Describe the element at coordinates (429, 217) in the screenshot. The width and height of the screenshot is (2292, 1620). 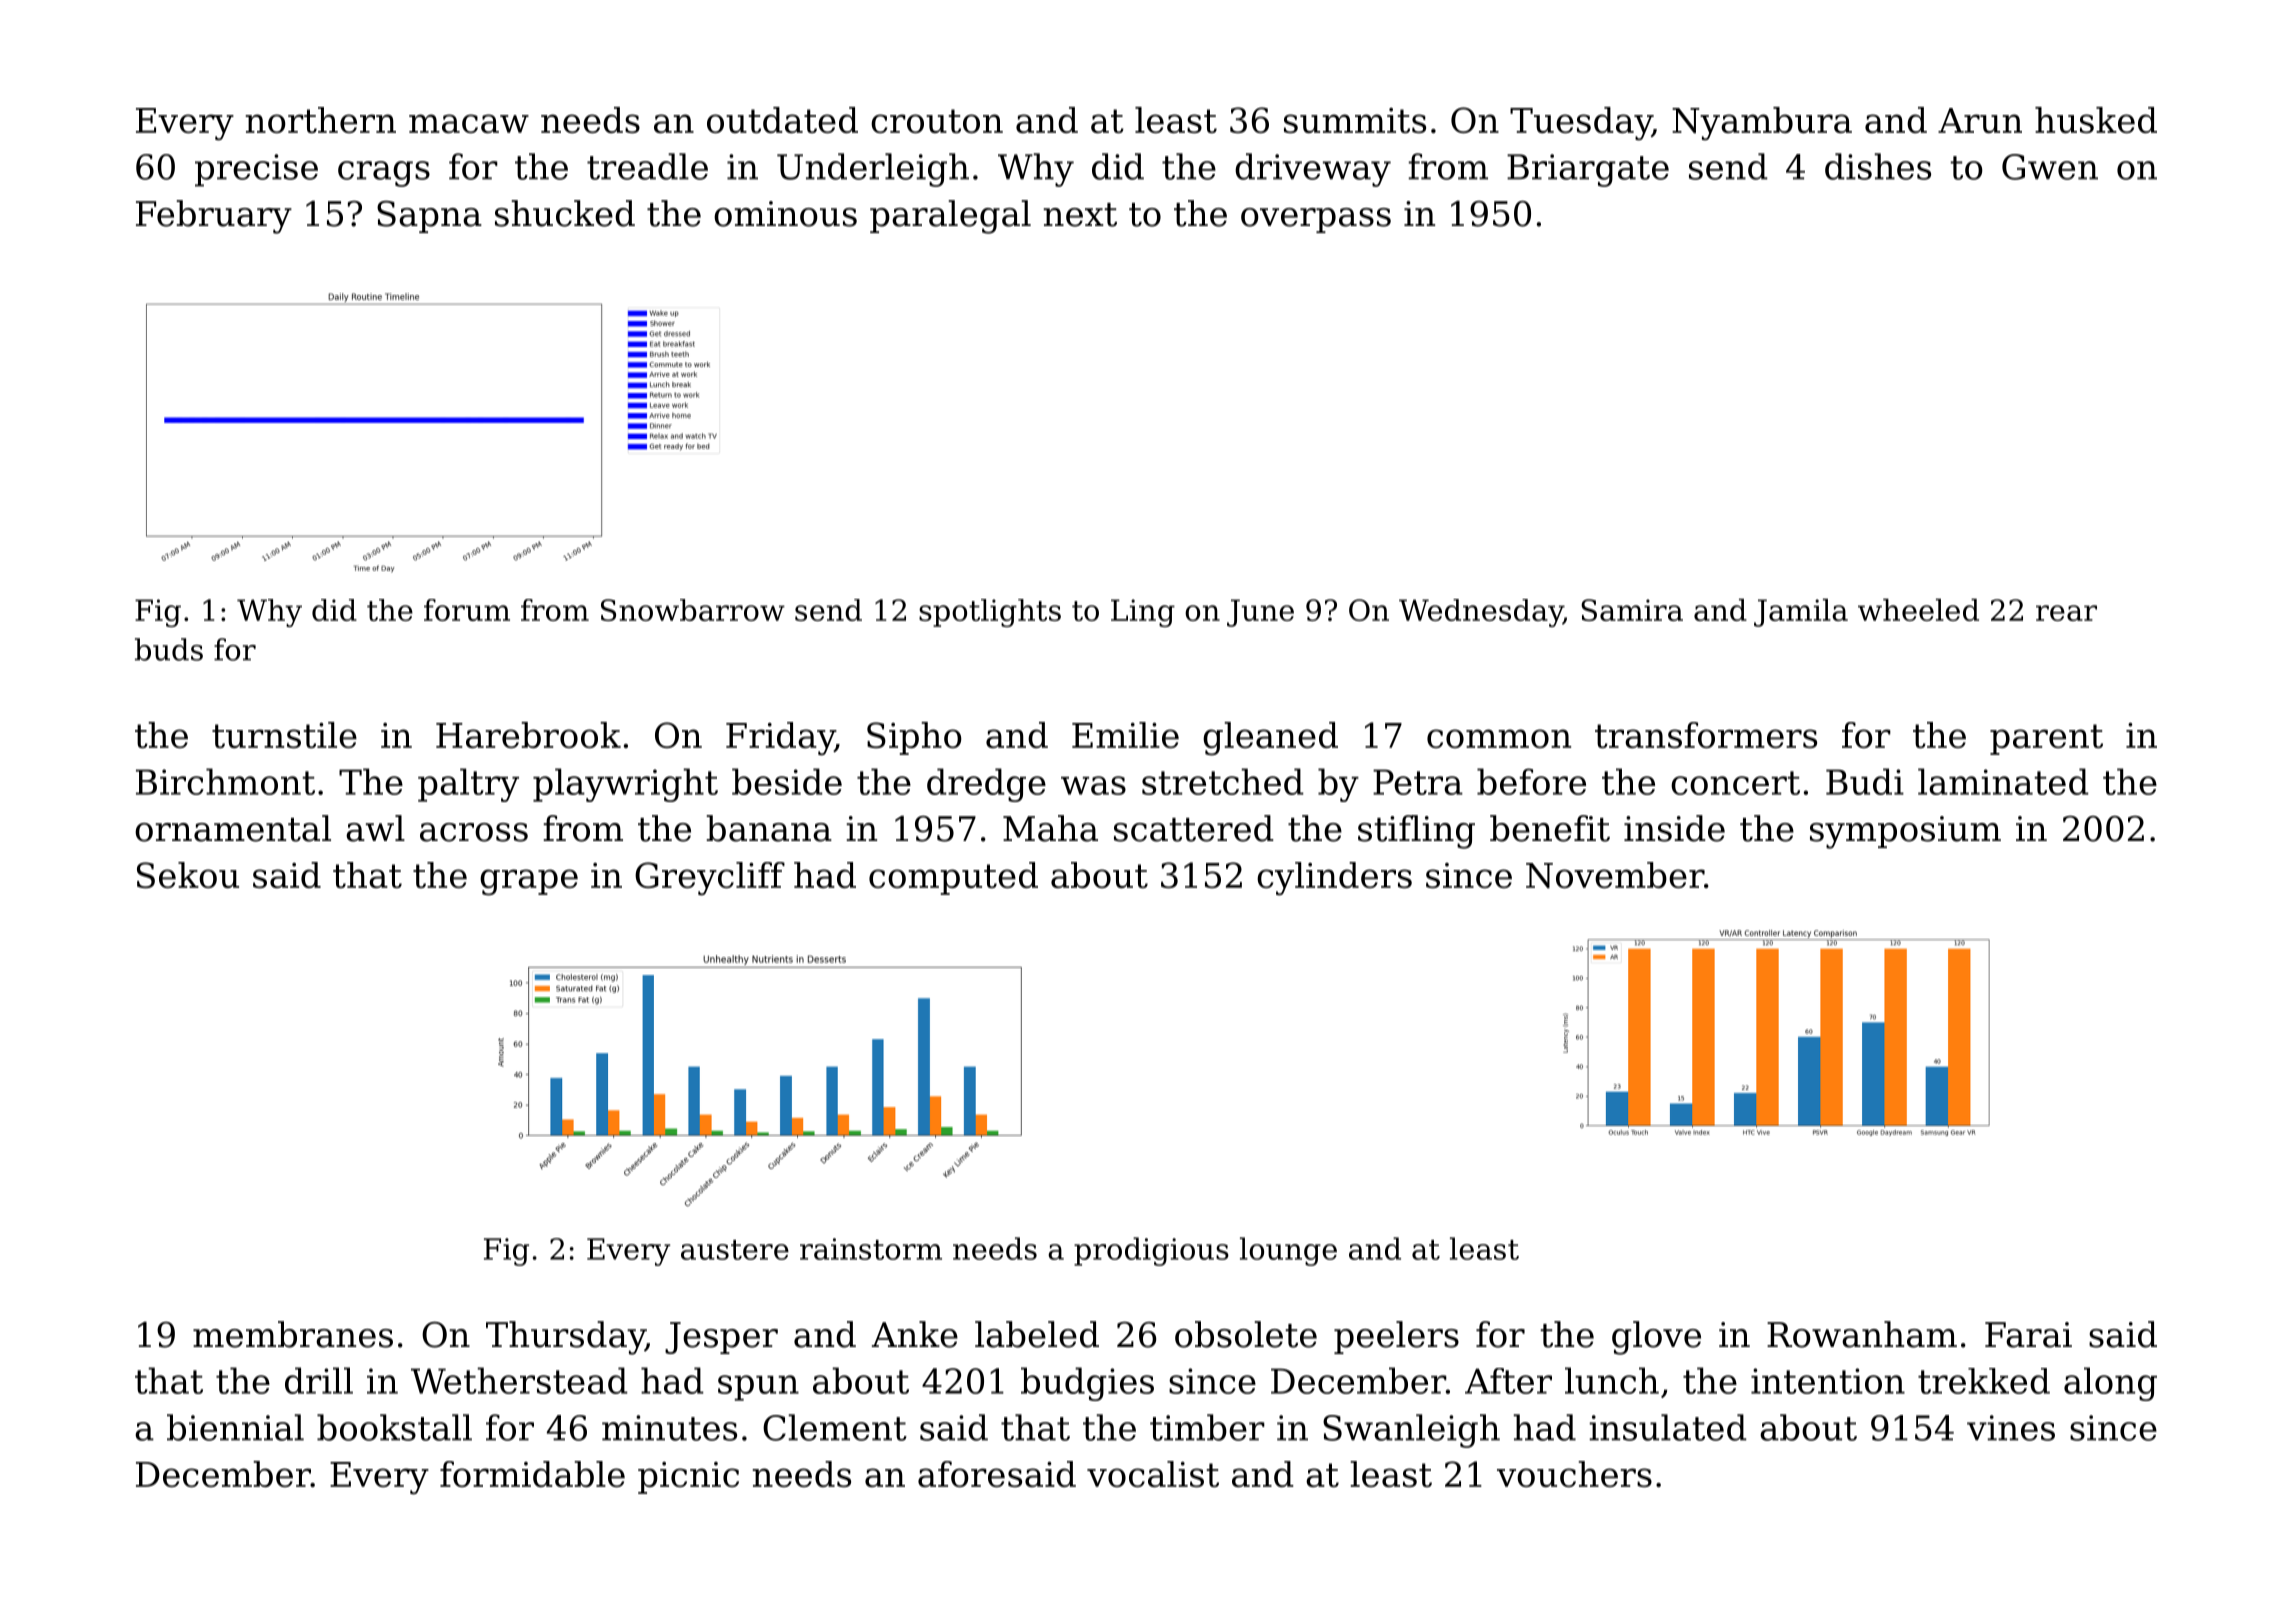
I see `Sapna` at that location.
